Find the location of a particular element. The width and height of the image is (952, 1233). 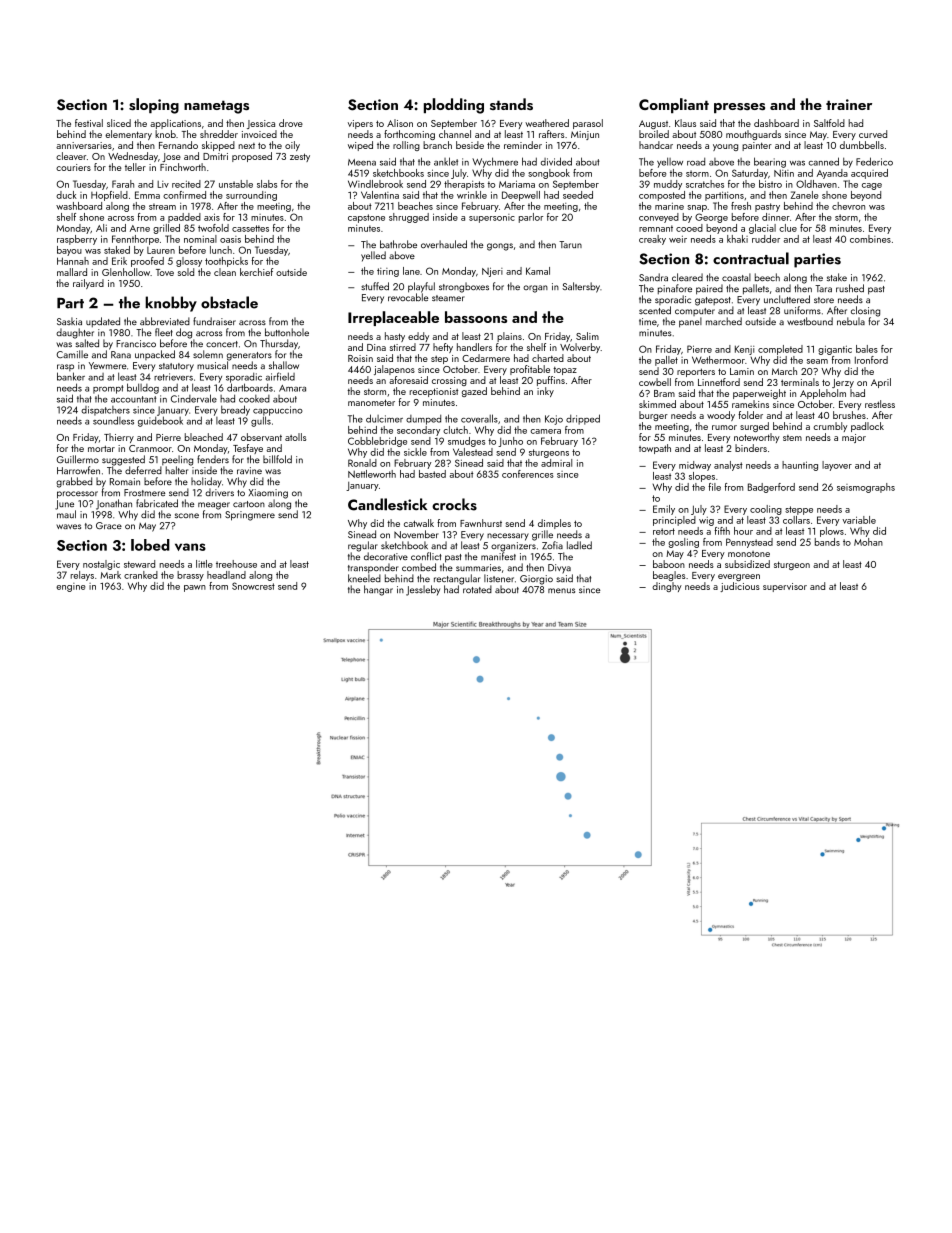

festival is located at coordinates (89, 123).
